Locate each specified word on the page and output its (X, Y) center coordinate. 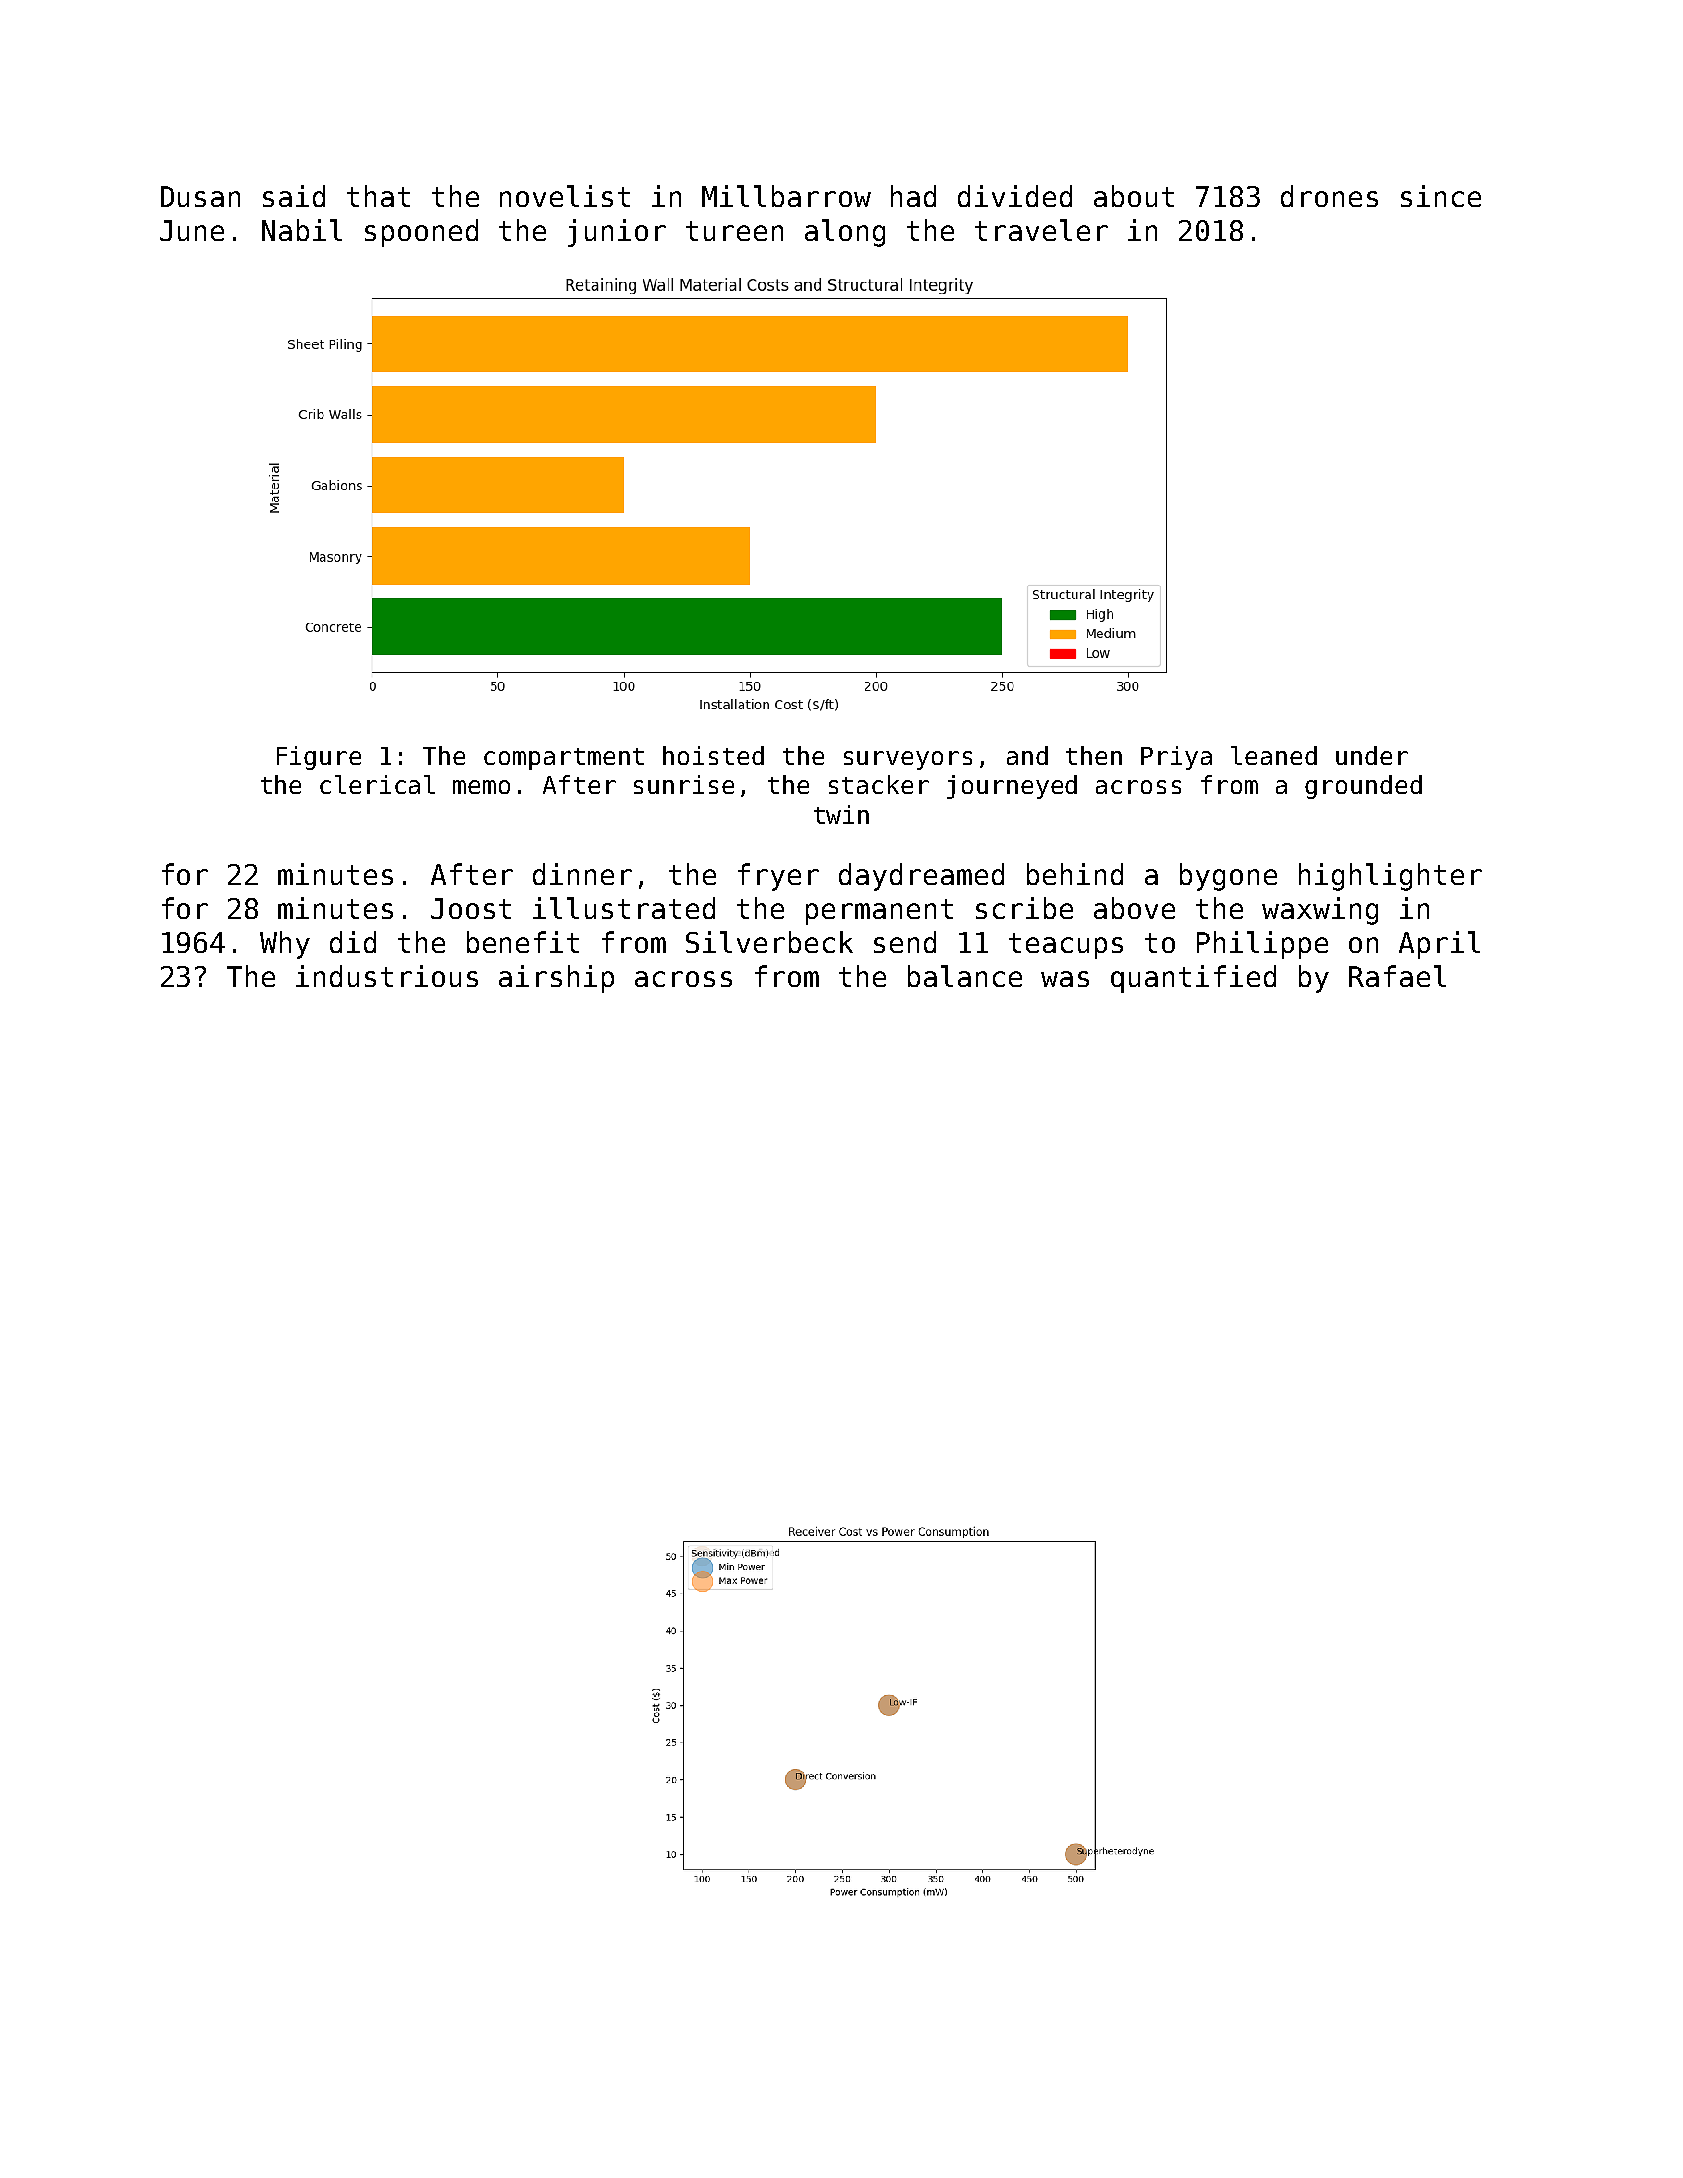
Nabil (302, 230)
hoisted (713, 755)
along (845, 233)
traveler (1041, 230)
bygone (1228, 877)
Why (285, 945)
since (1441, 196)
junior (617, 233)
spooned (421, 233)
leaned (1274, 755)
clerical (377, 784)
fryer (778, 877)
